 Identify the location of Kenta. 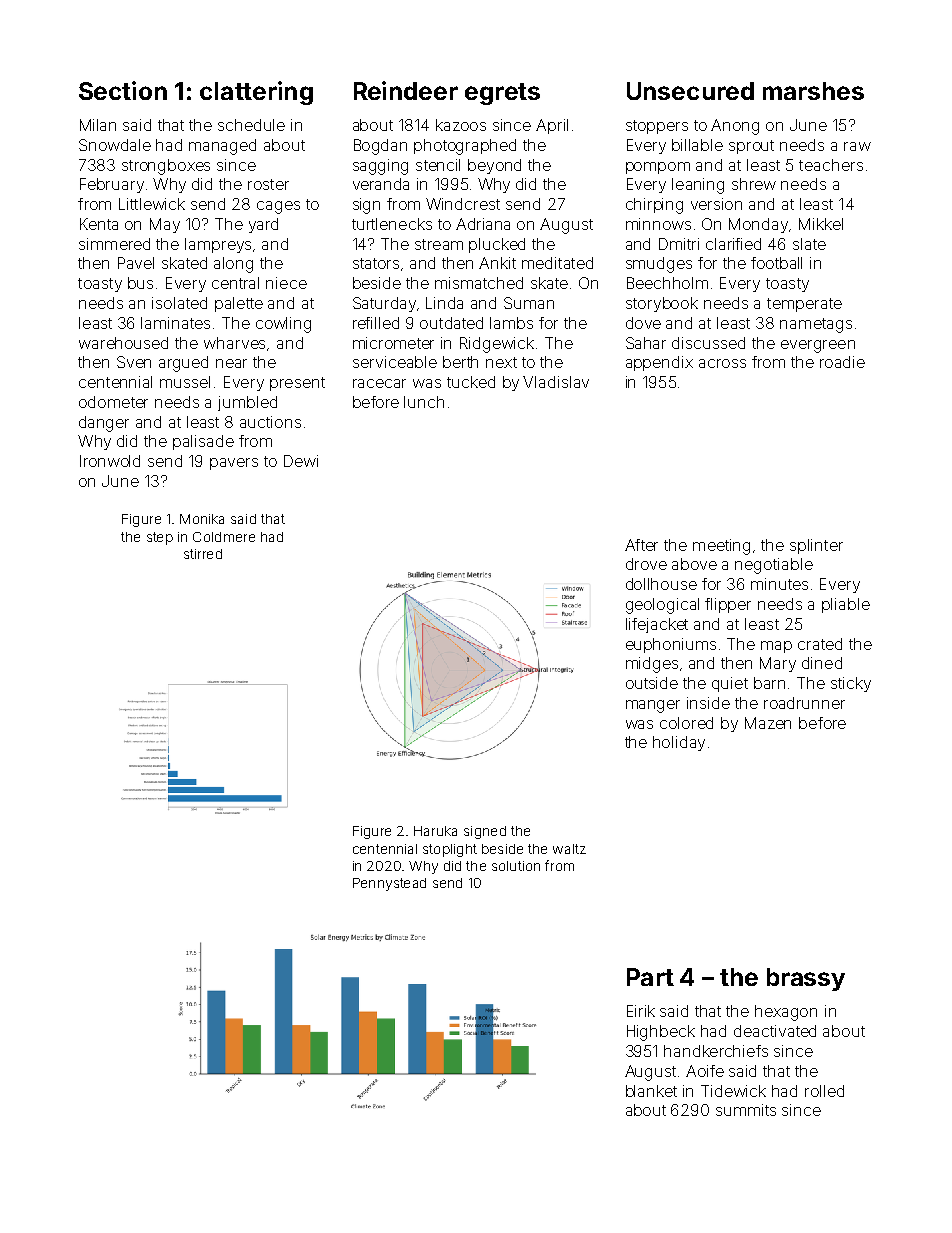
(99, 224).
